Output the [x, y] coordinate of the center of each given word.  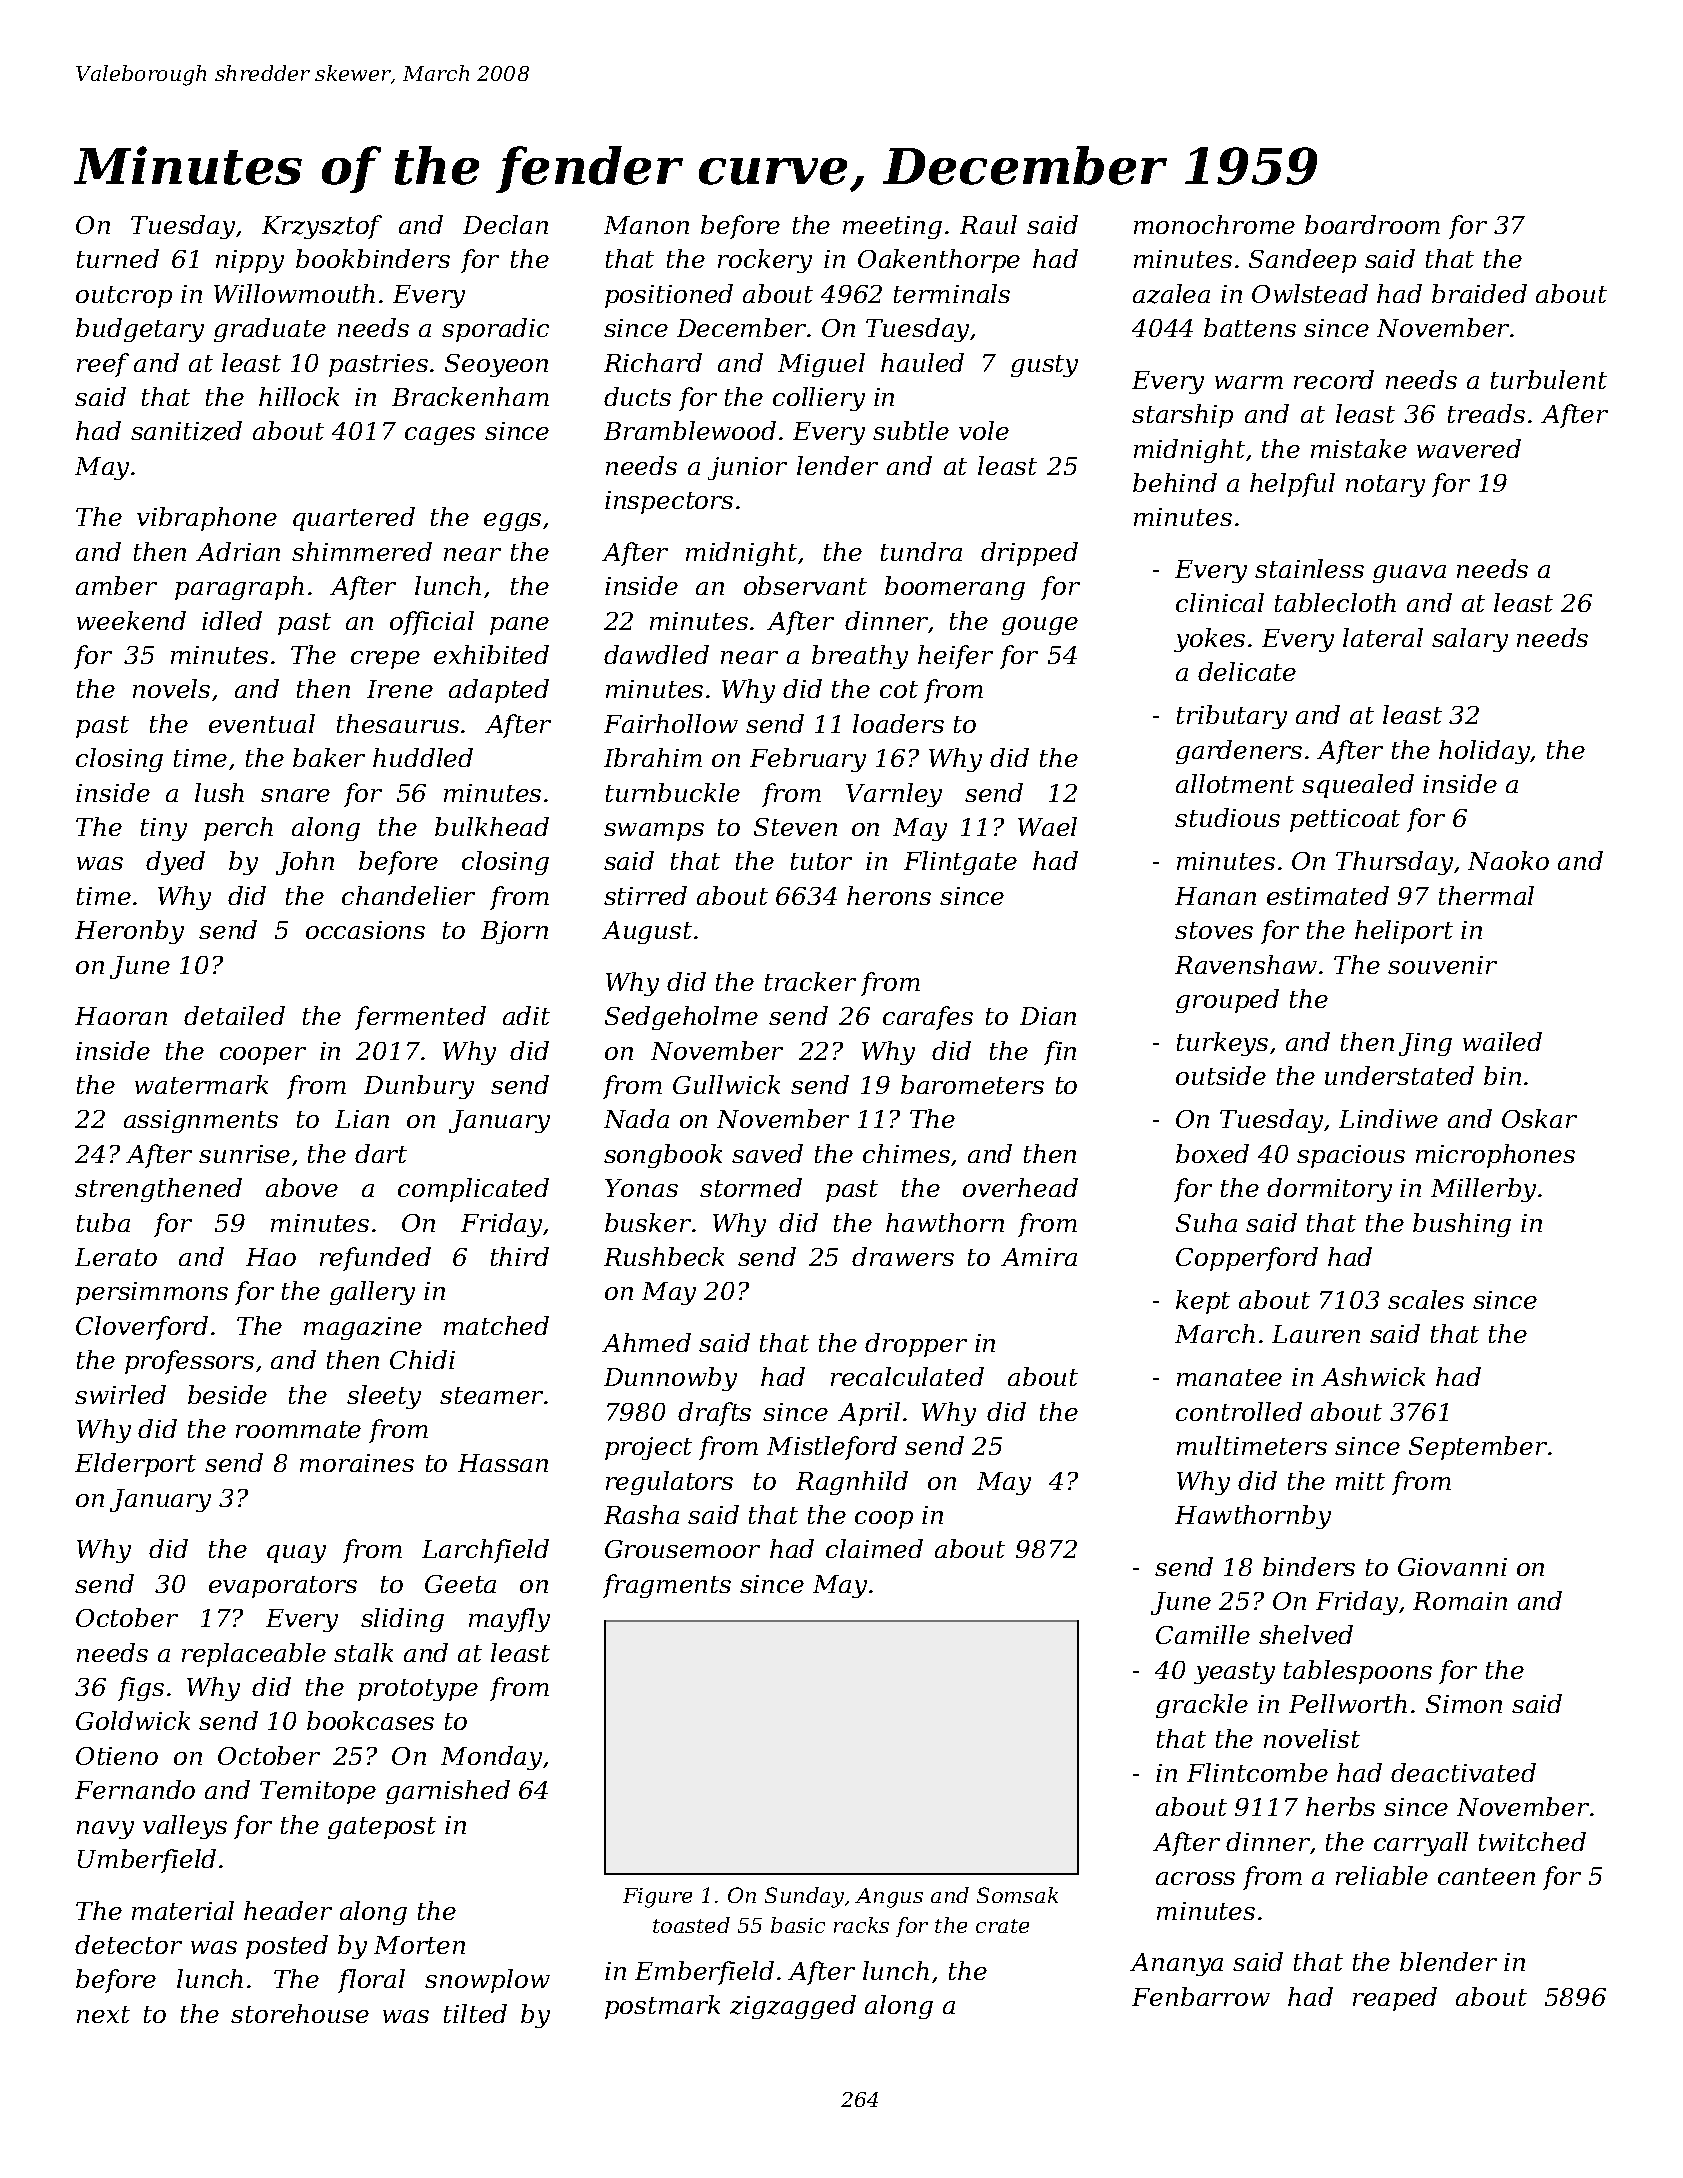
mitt [1360, 1481]
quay [296, 1554]
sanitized [186, 431]
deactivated [1463, 1772]
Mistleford [832, 1448]
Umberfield [147, 1861]
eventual [262, 723]
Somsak [1017, 1895]
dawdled [656, 654]
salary [1470, 640]
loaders [898, 723]
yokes [1209, 640]
